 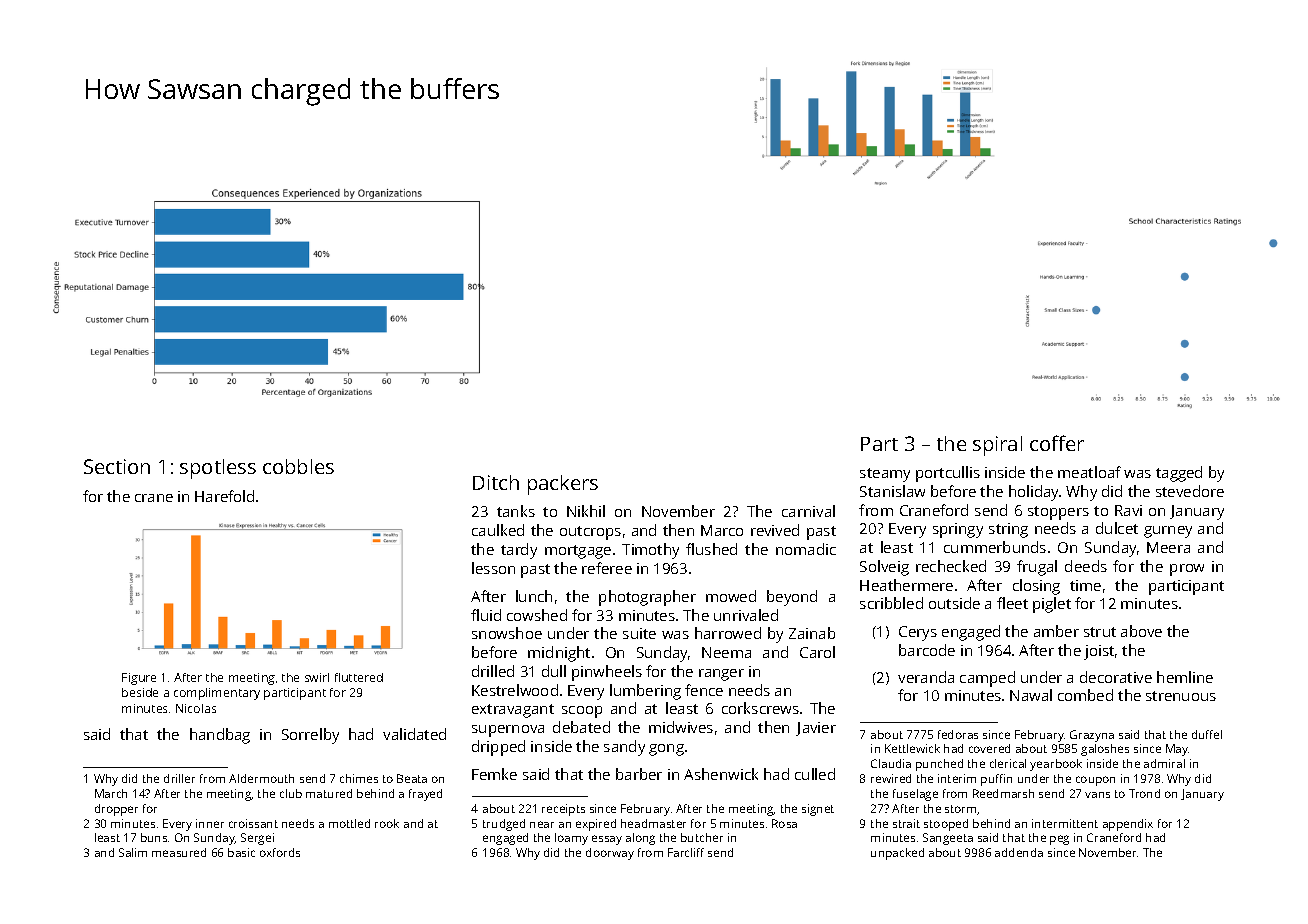 I want to click on decorative, so click(x=1116, y=677).
